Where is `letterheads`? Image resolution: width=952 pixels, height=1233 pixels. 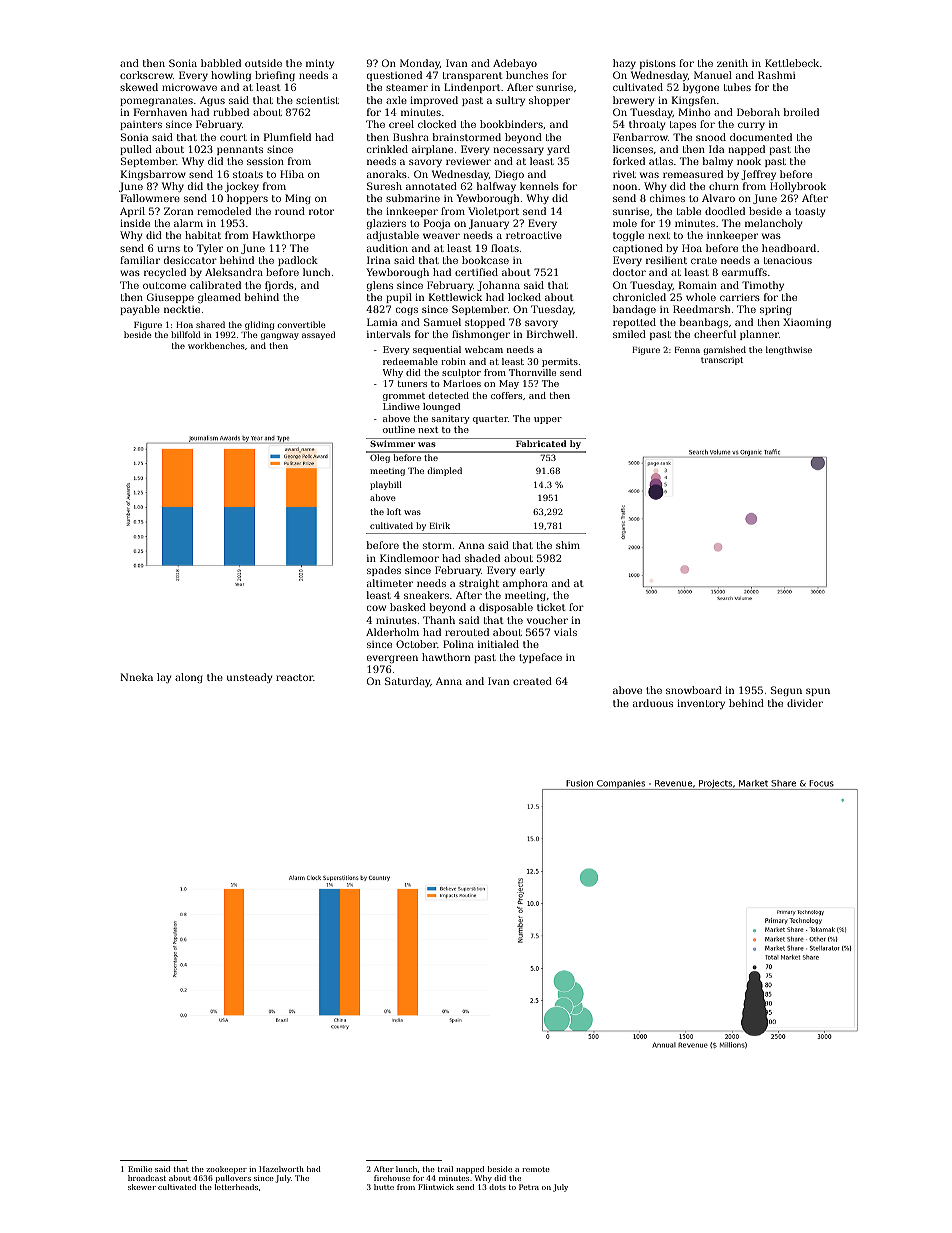 letterheads is located at coordinates (236, 1187).
